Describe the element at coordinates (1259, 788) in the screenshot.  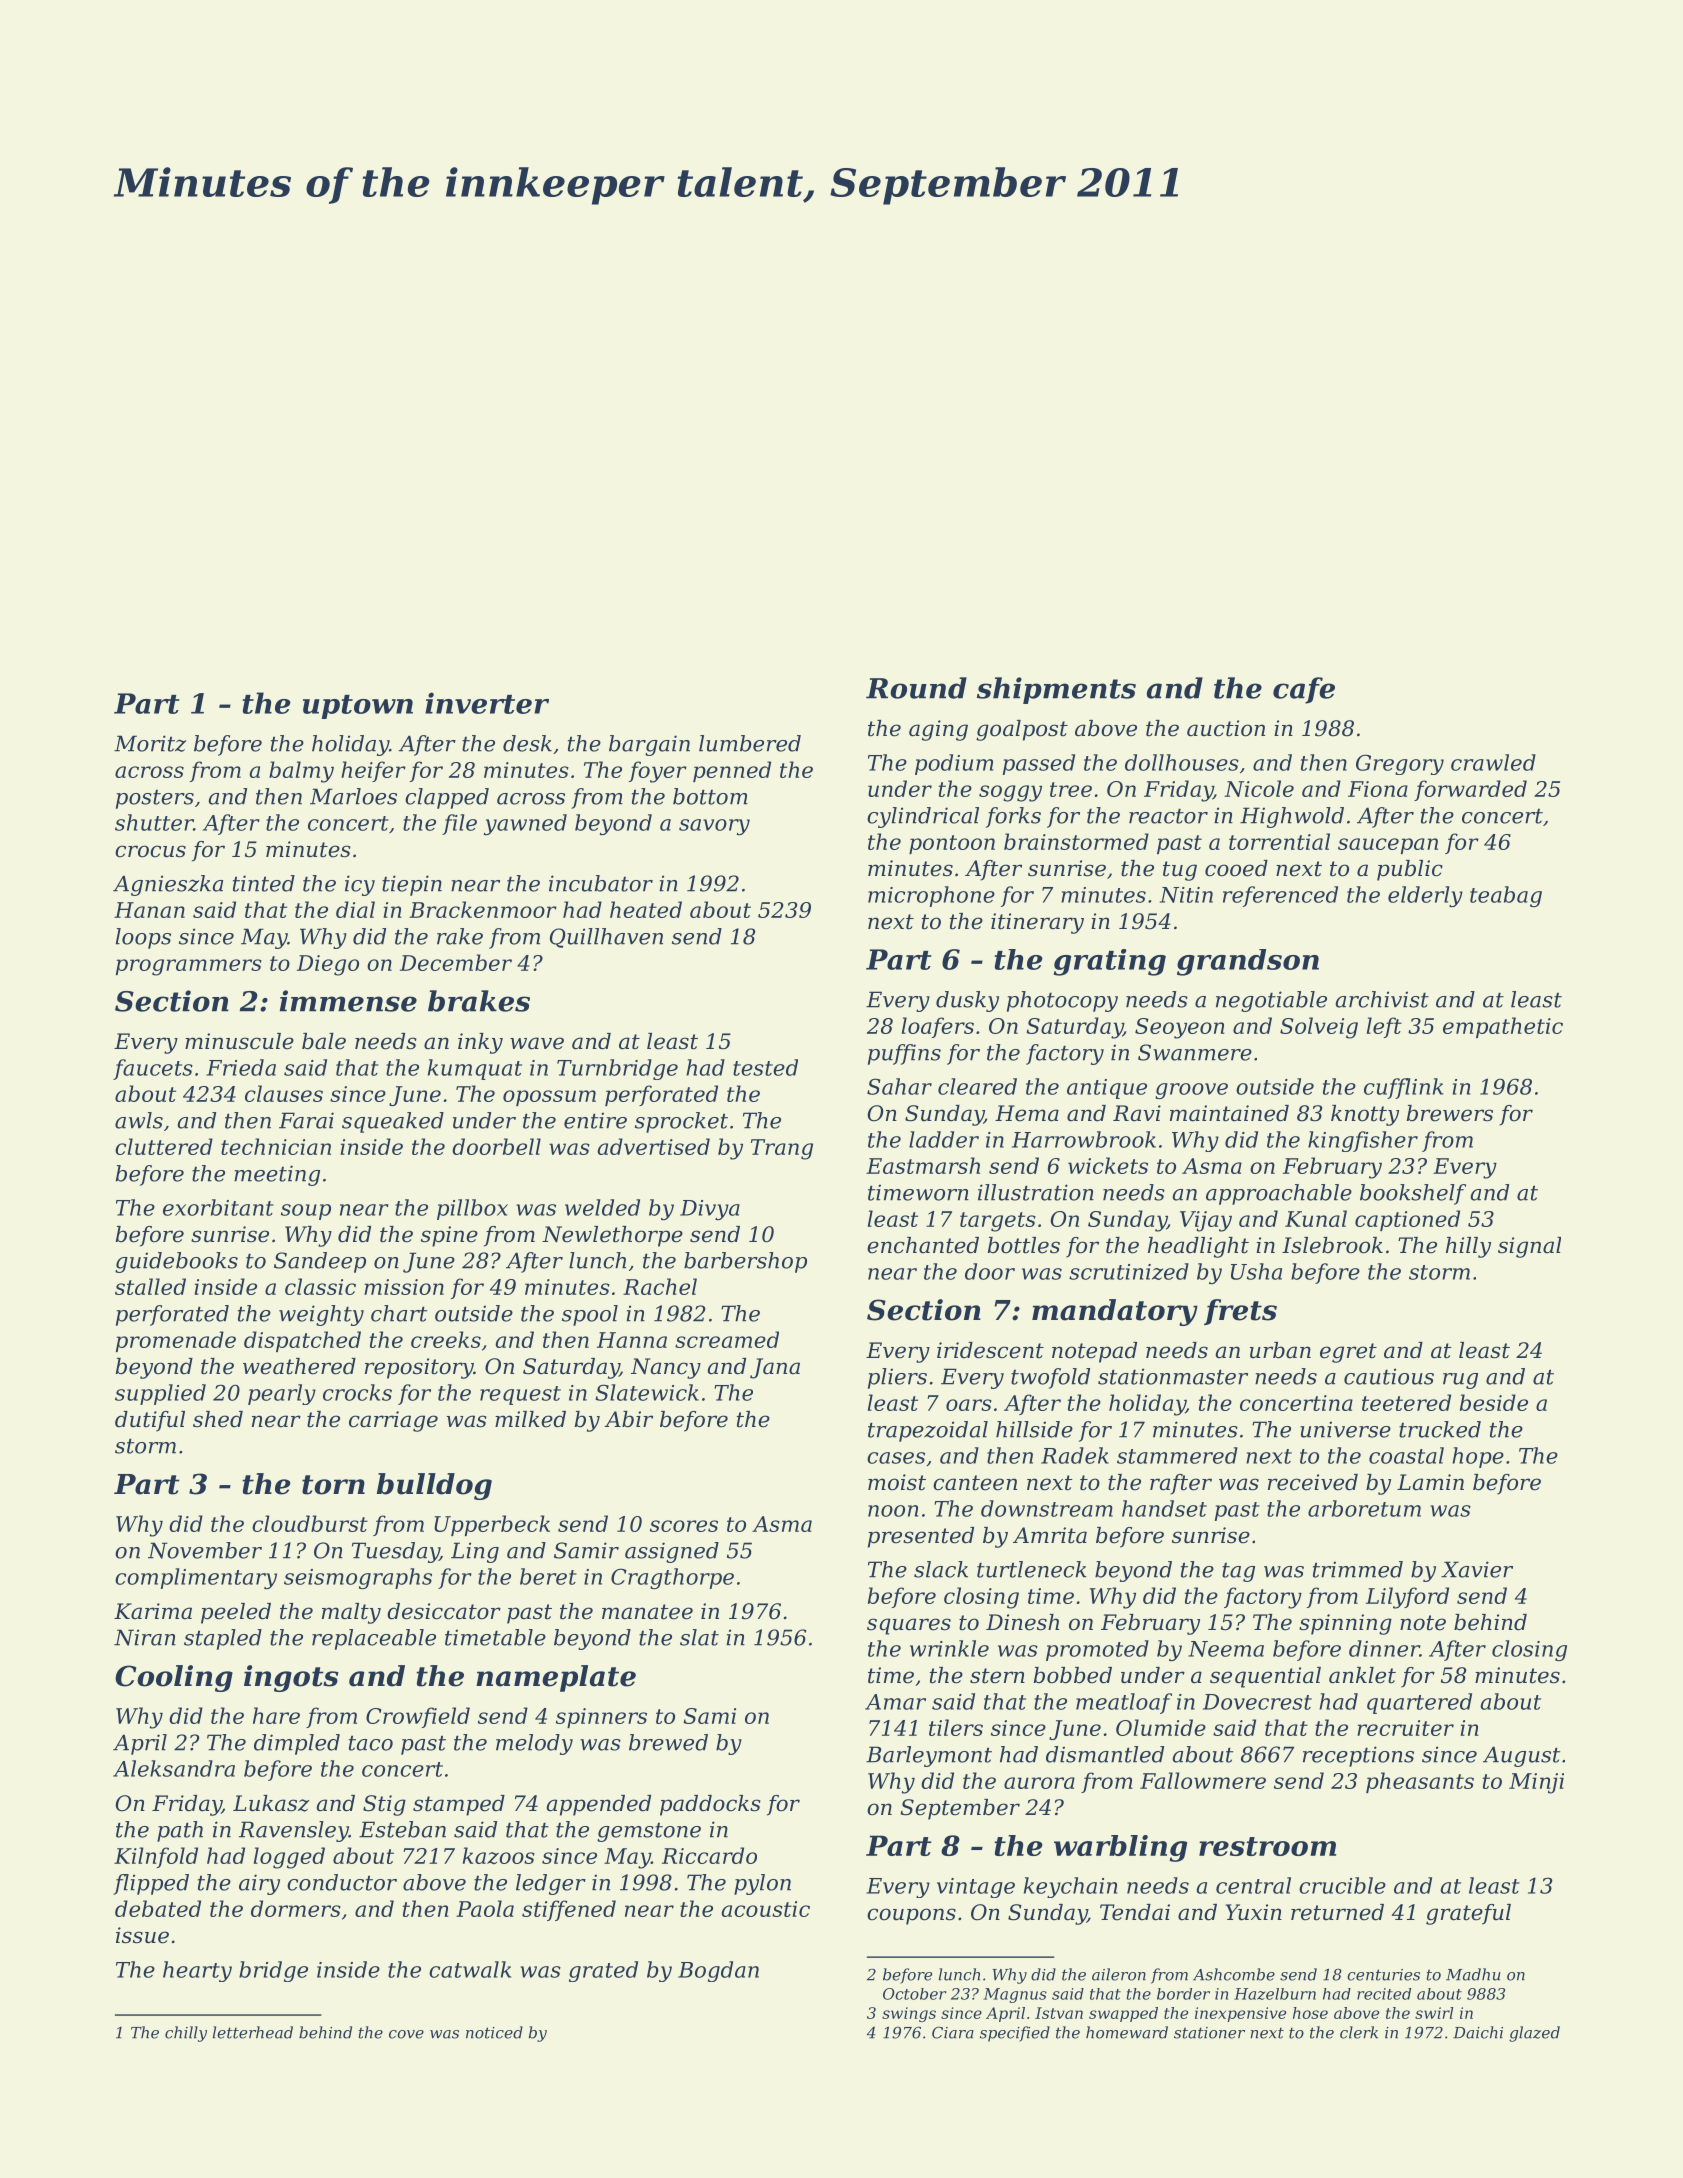
I see `Nicole` at that location.
